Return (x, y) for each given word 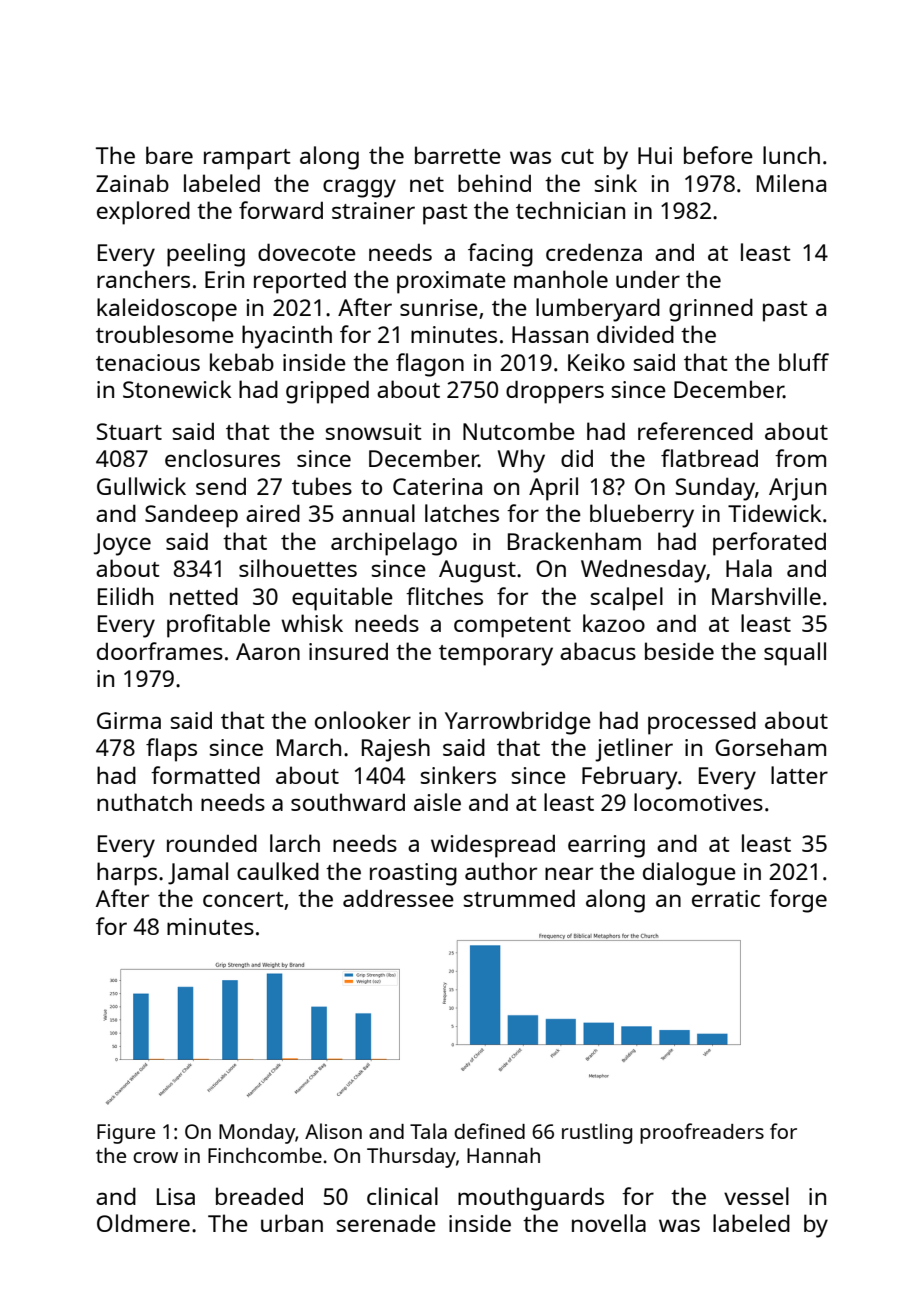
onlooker (363, 720)
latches (462, 513)
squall (795, 654)
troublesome (165, 334)
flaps (171, 750)
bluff (804, 362)
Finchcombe (265, 1155)
